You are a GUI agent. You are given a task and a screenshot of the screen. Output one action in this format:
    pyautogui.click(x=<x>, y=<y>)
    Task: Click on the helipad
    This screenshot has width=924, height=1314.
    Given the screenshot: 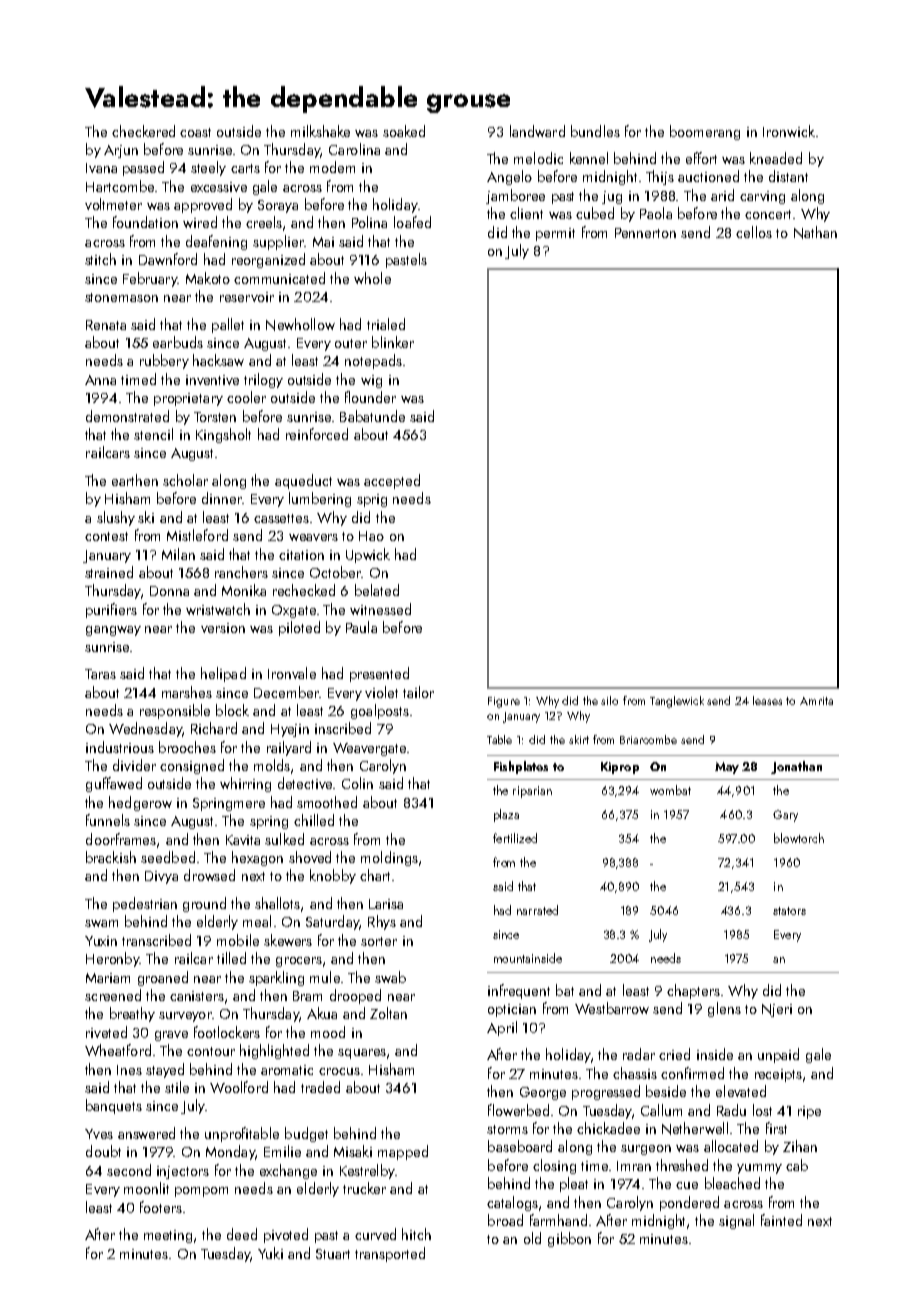 What is the action you would take?
    pyautogui.click(x=223, y=674)
